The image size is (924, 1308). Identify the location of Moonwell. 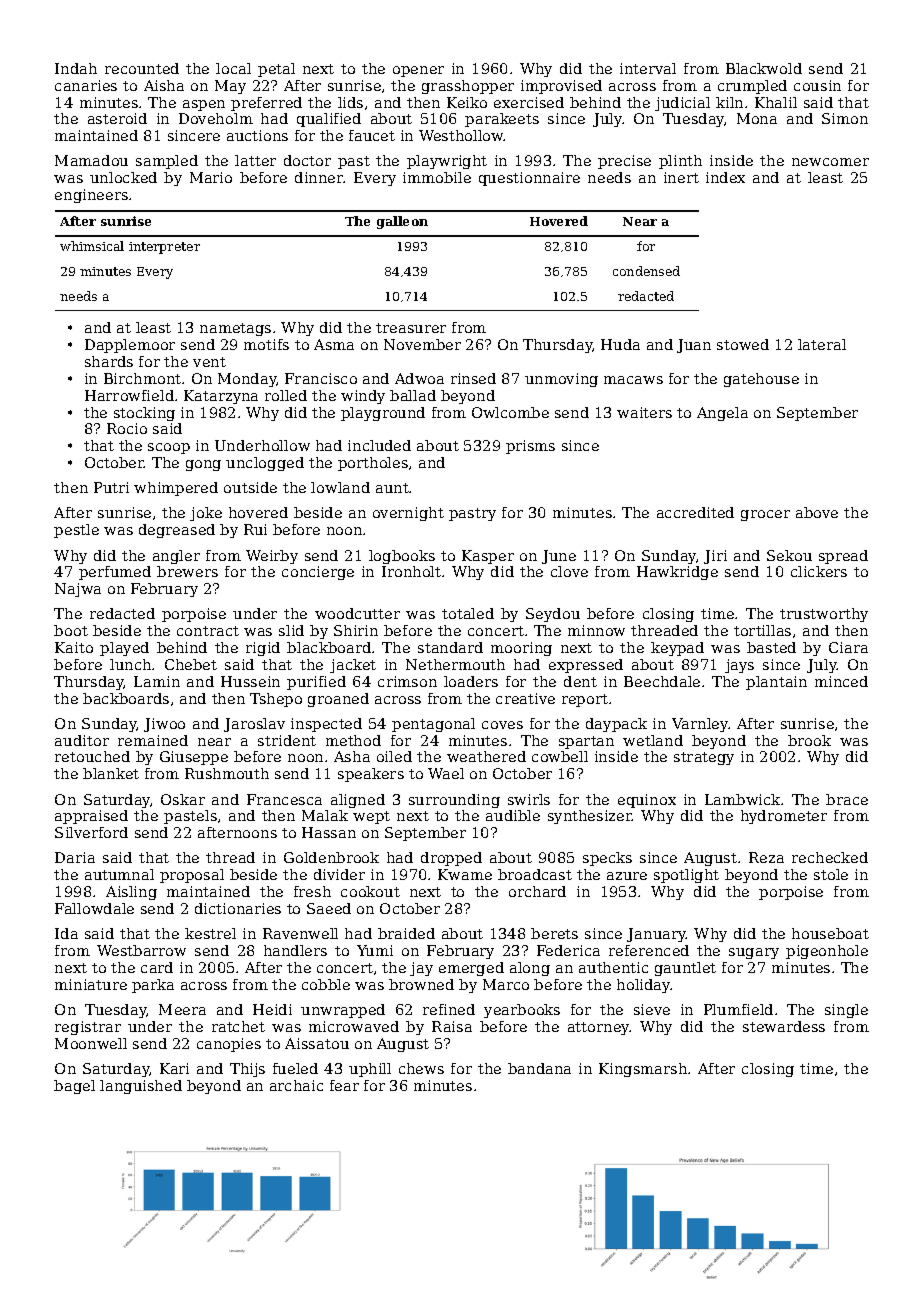
(91, 1043).
